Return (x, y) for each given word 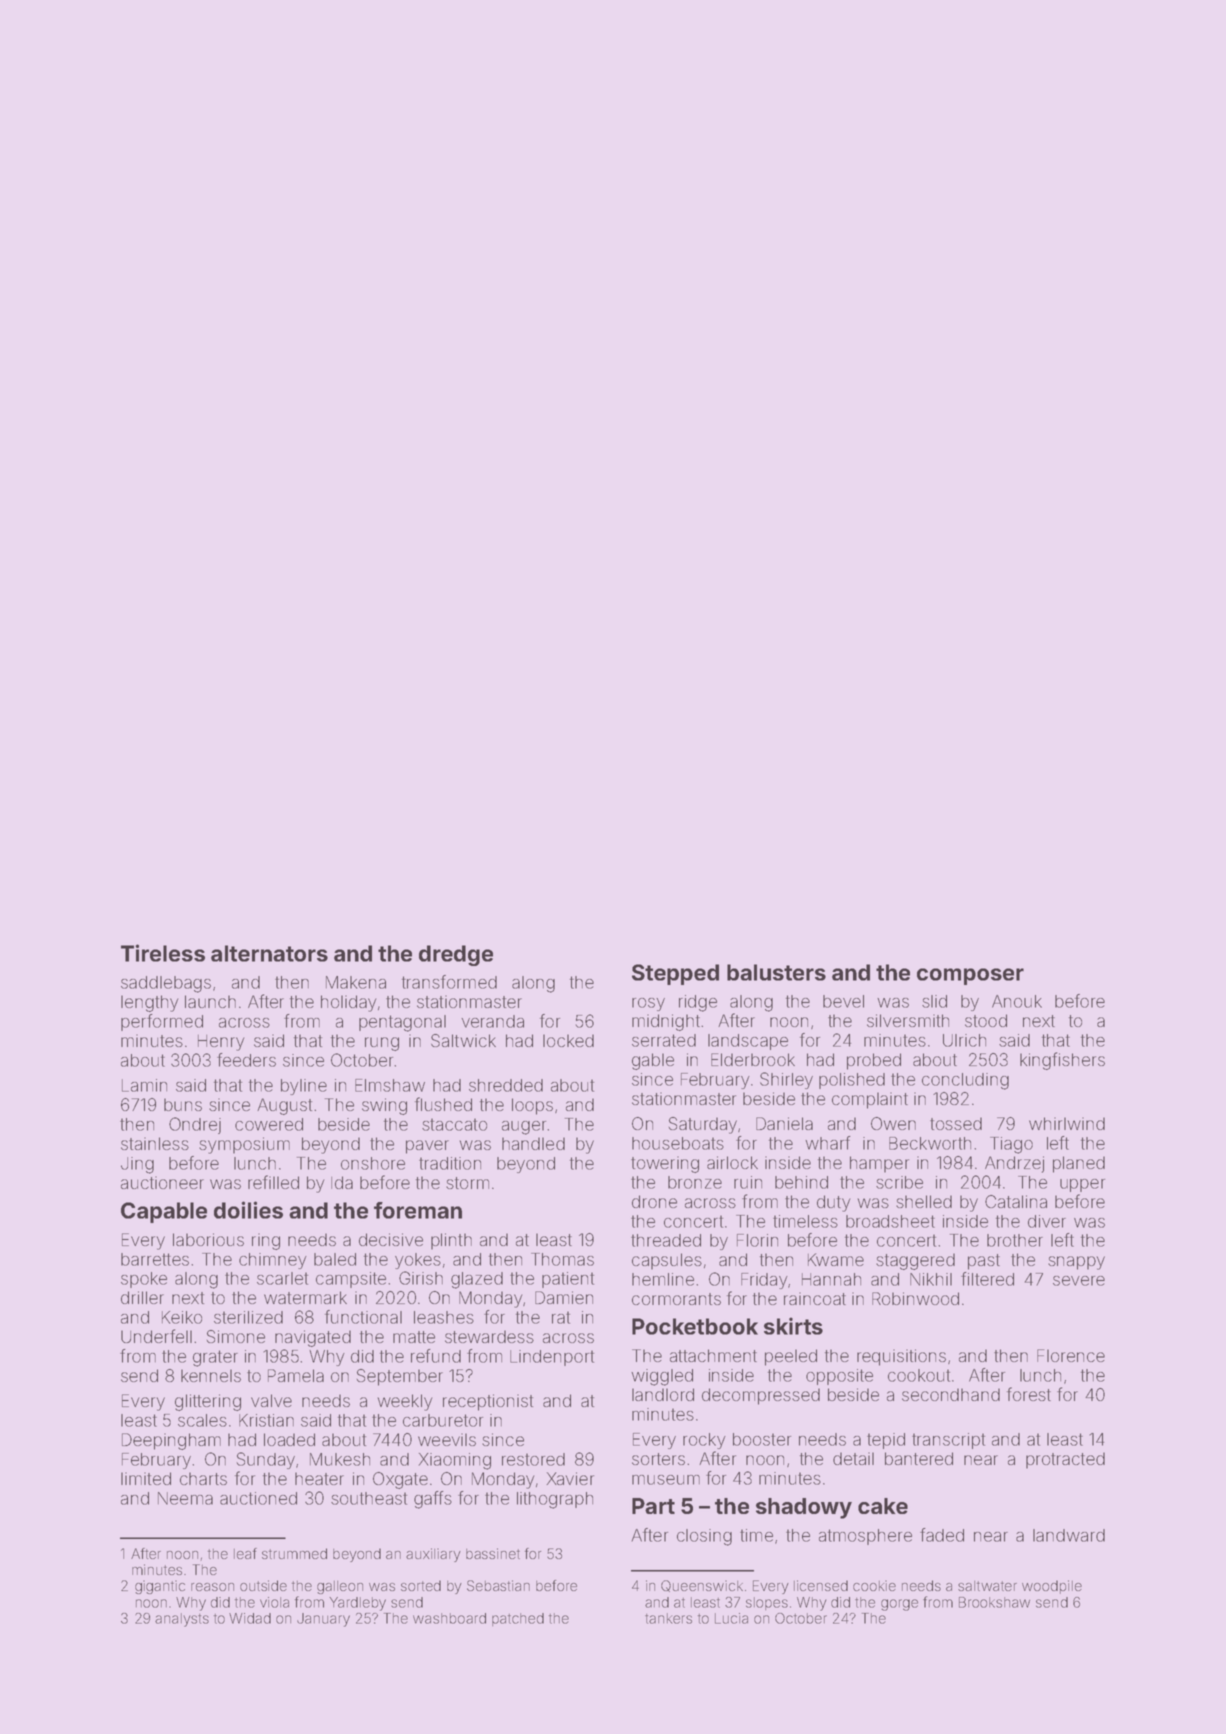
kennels (211, 1375)
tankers (668, 1618)
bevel (843, 1001)
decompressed (761, 1396)
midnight (666, 1022)
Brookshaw (994, 1602)
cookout (919, 1375)
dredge (456, 955)
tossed (956, 1123)
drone (654, 1201)
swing (384, 1106)
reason (212, 1587)
